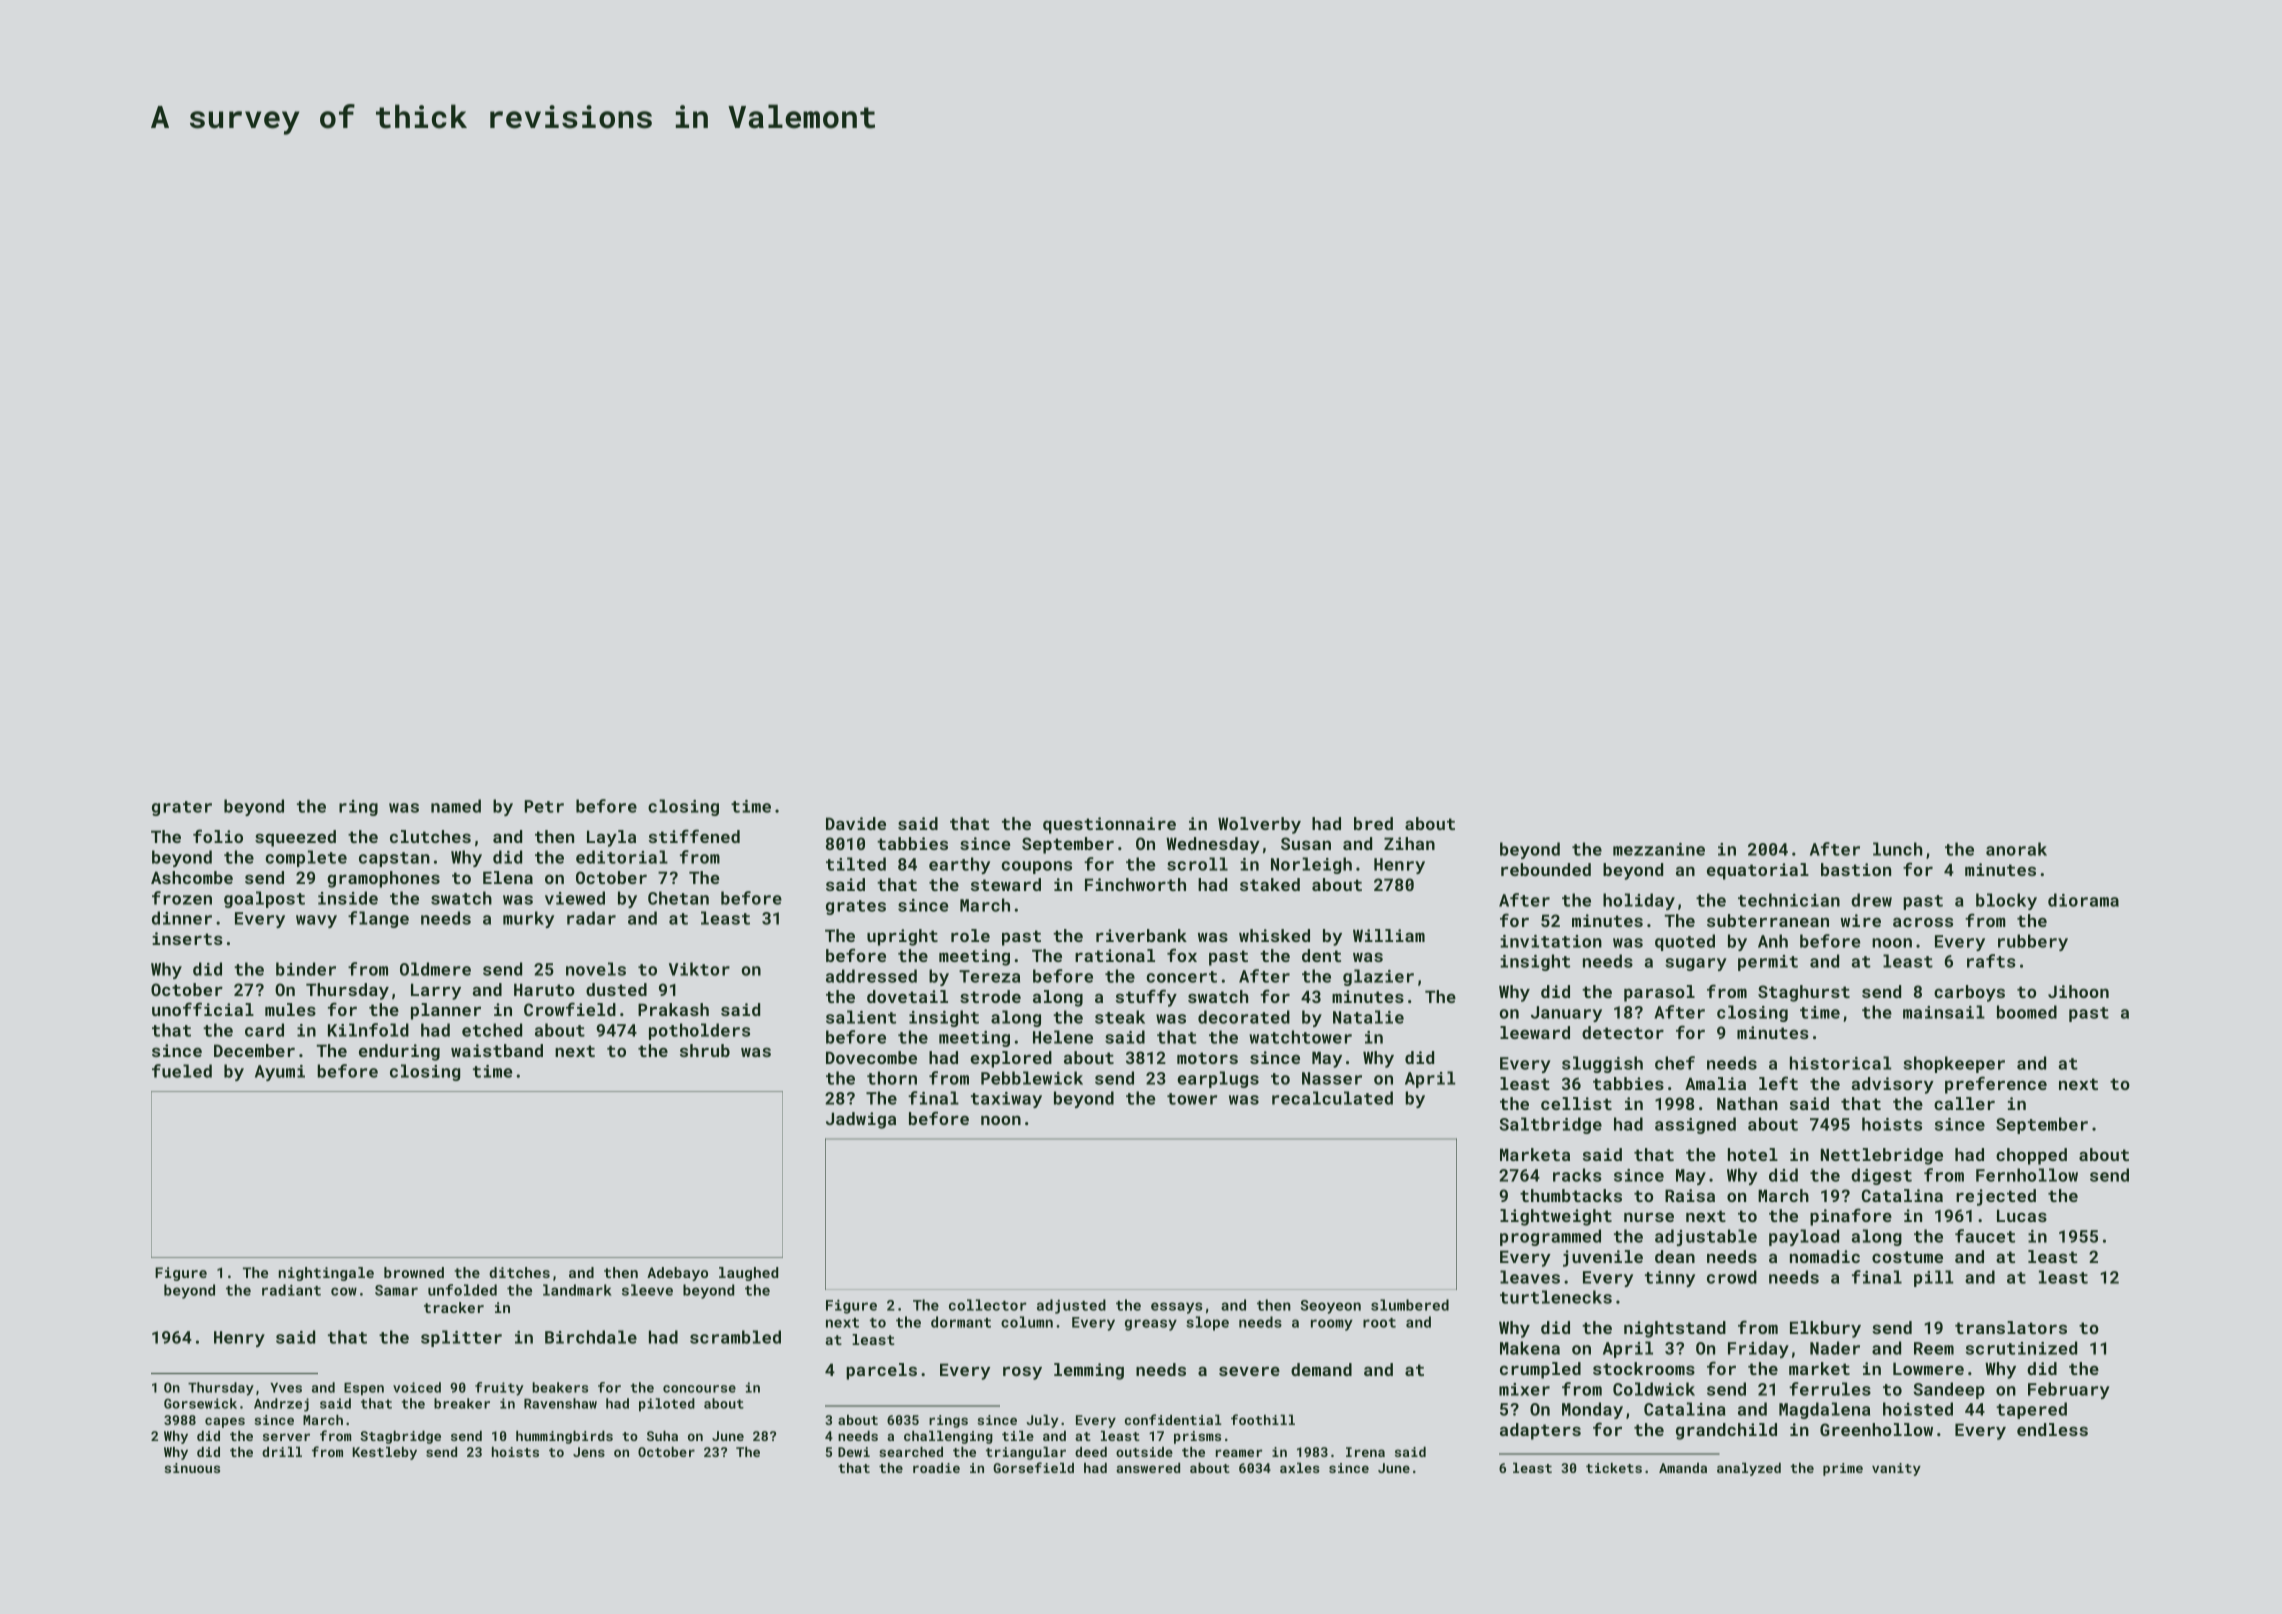 The image size is (2282, 1614). I want to click on Lucas, so click(2022, 1215).
